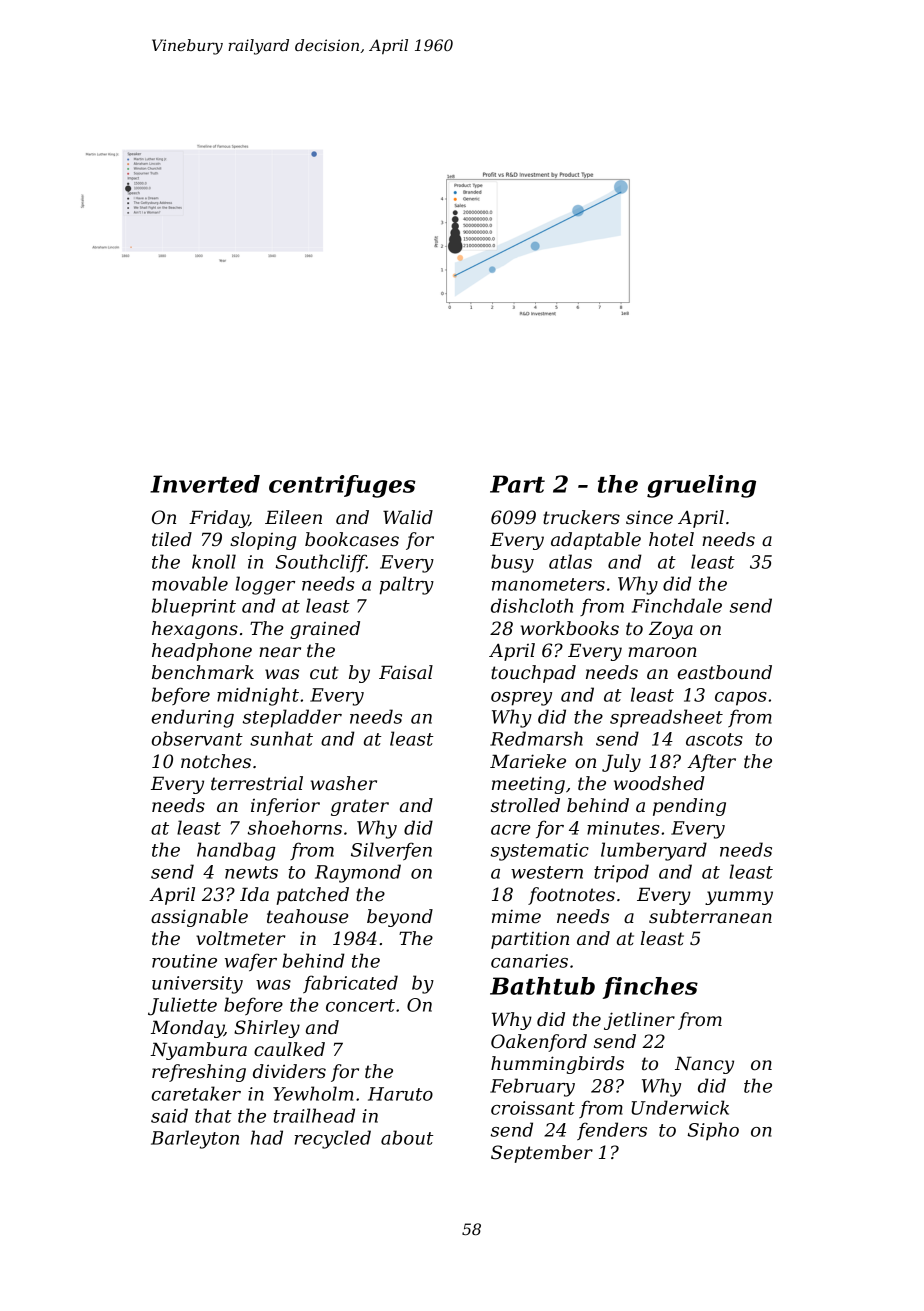 The image size is (924, 1311). I want to click on grater, so click(360, 807).
